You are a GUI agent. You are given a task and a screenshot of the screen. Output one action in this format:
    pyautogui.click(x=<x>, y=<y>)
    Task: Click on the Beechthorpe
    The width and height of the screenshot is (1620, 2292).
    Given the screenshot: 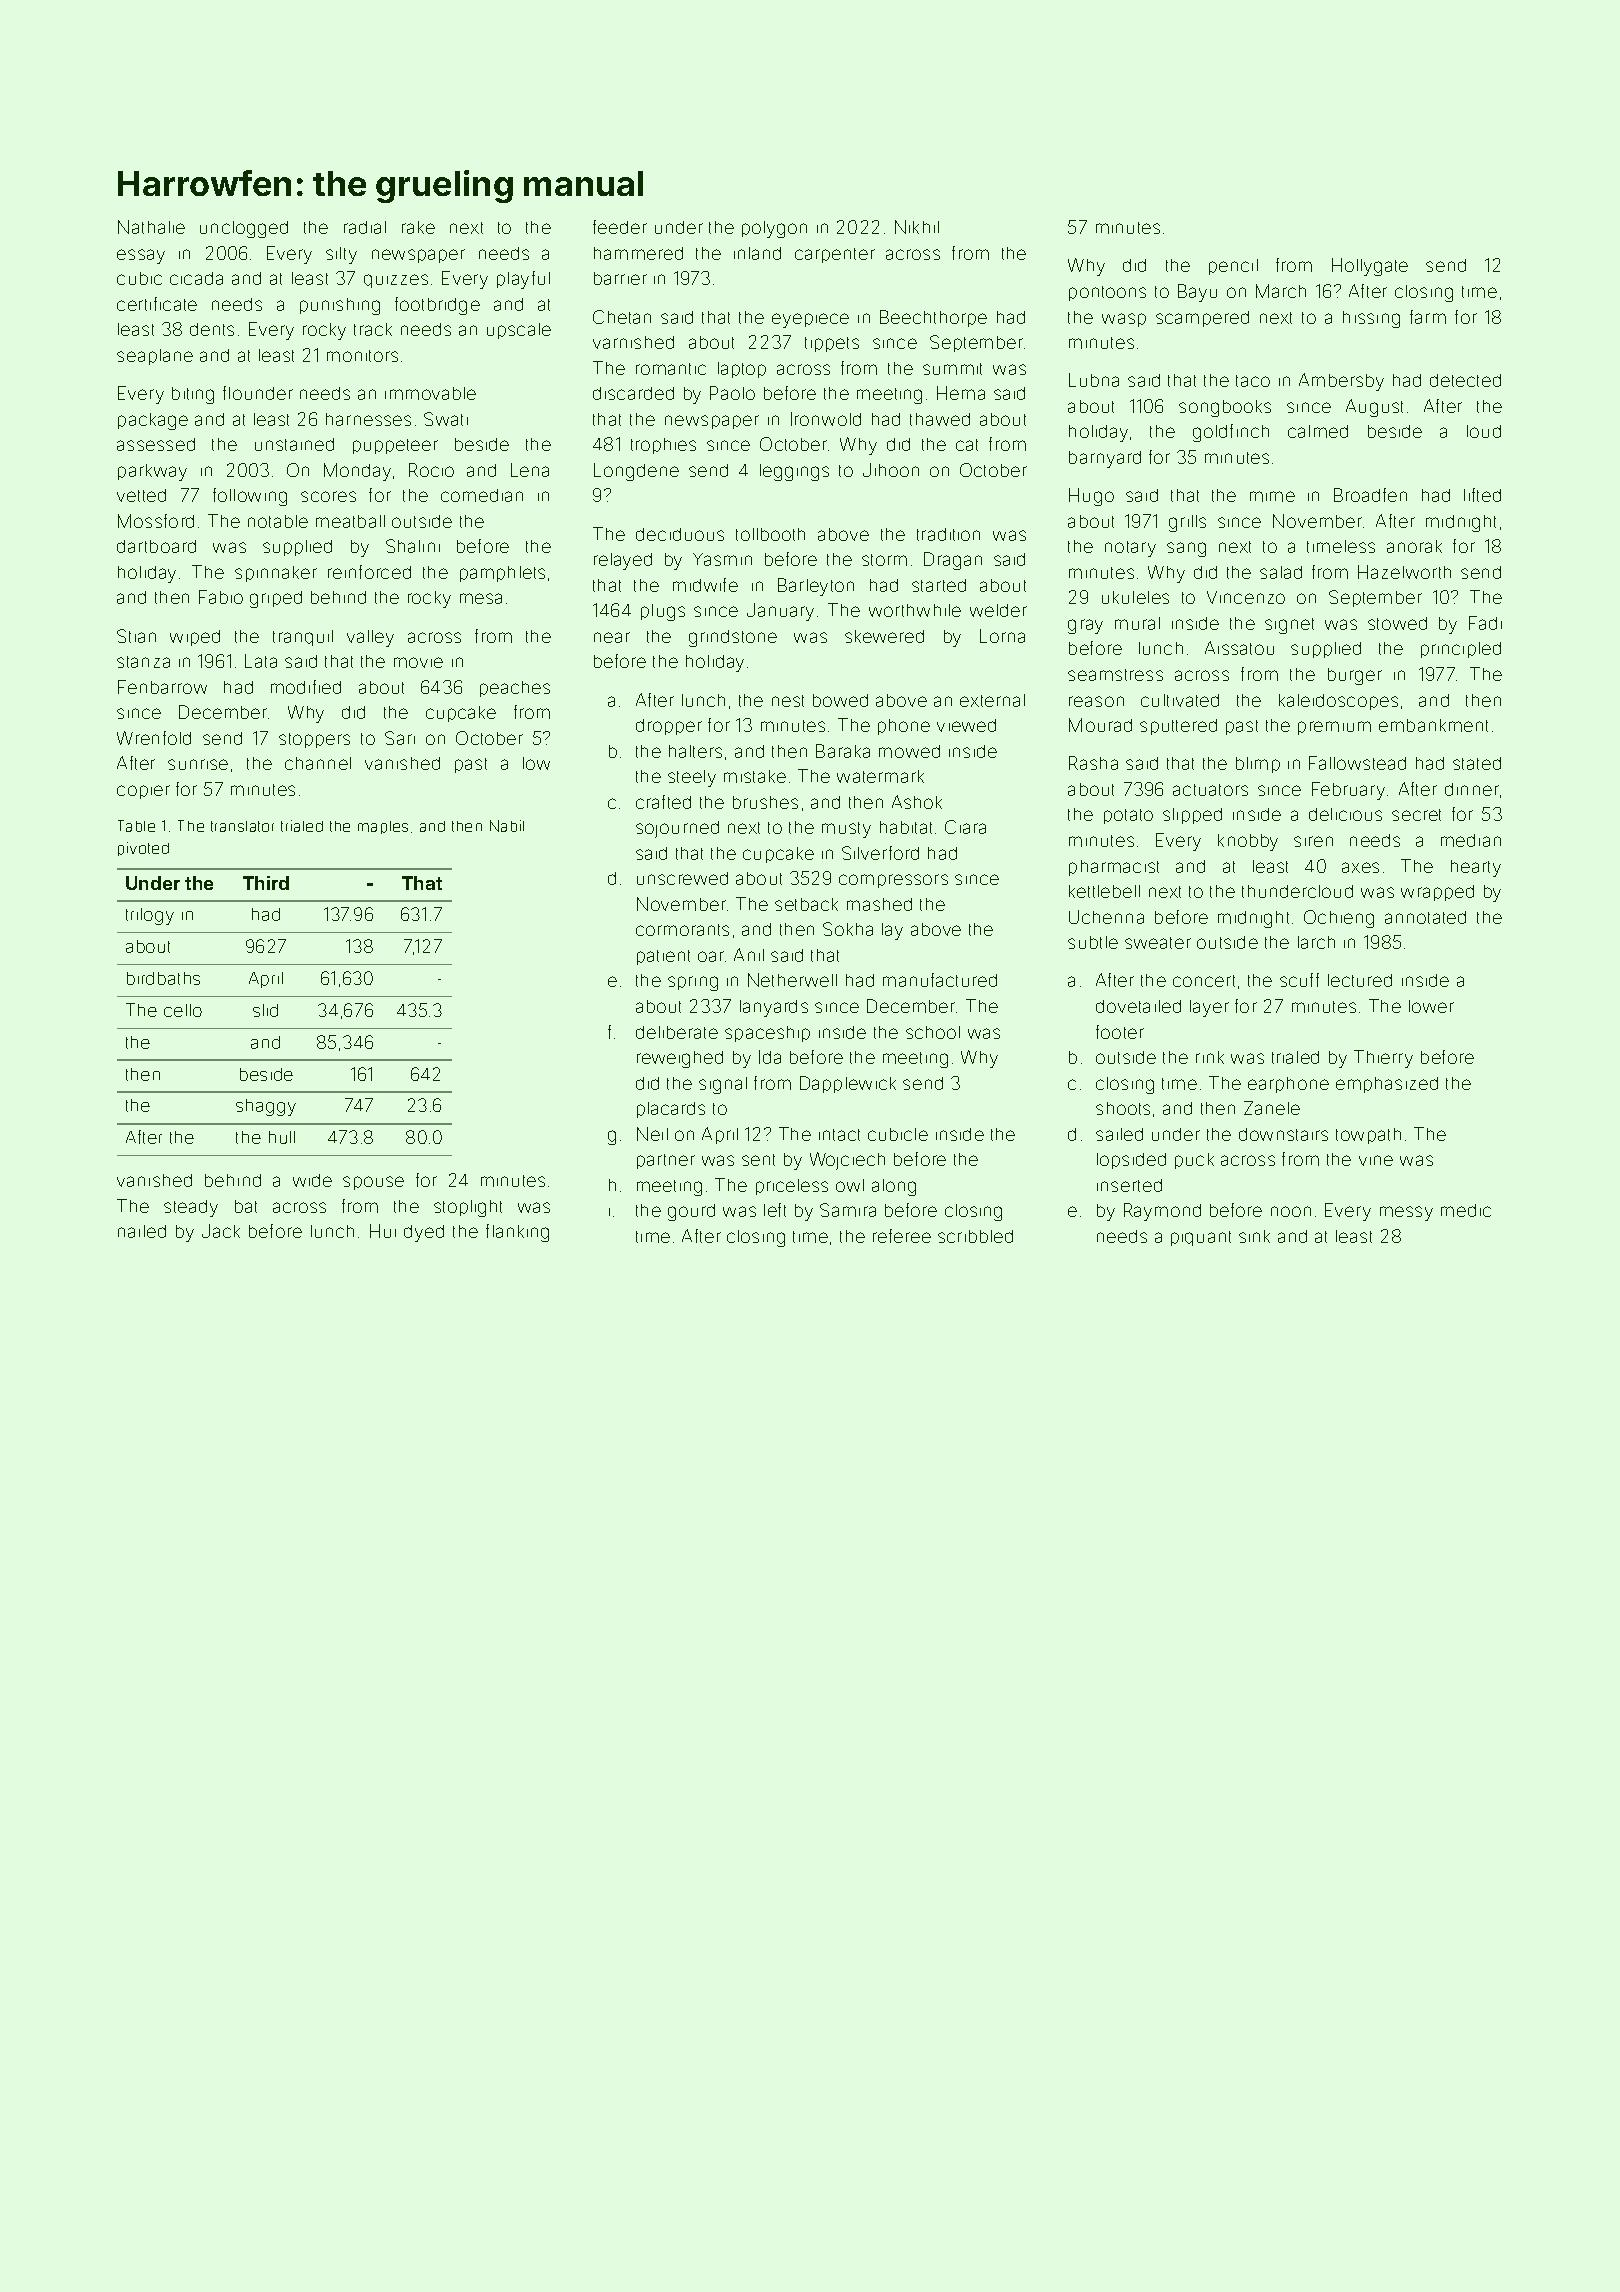 What is the action you would take?
    pyautogui.click(x=933, y=318)
